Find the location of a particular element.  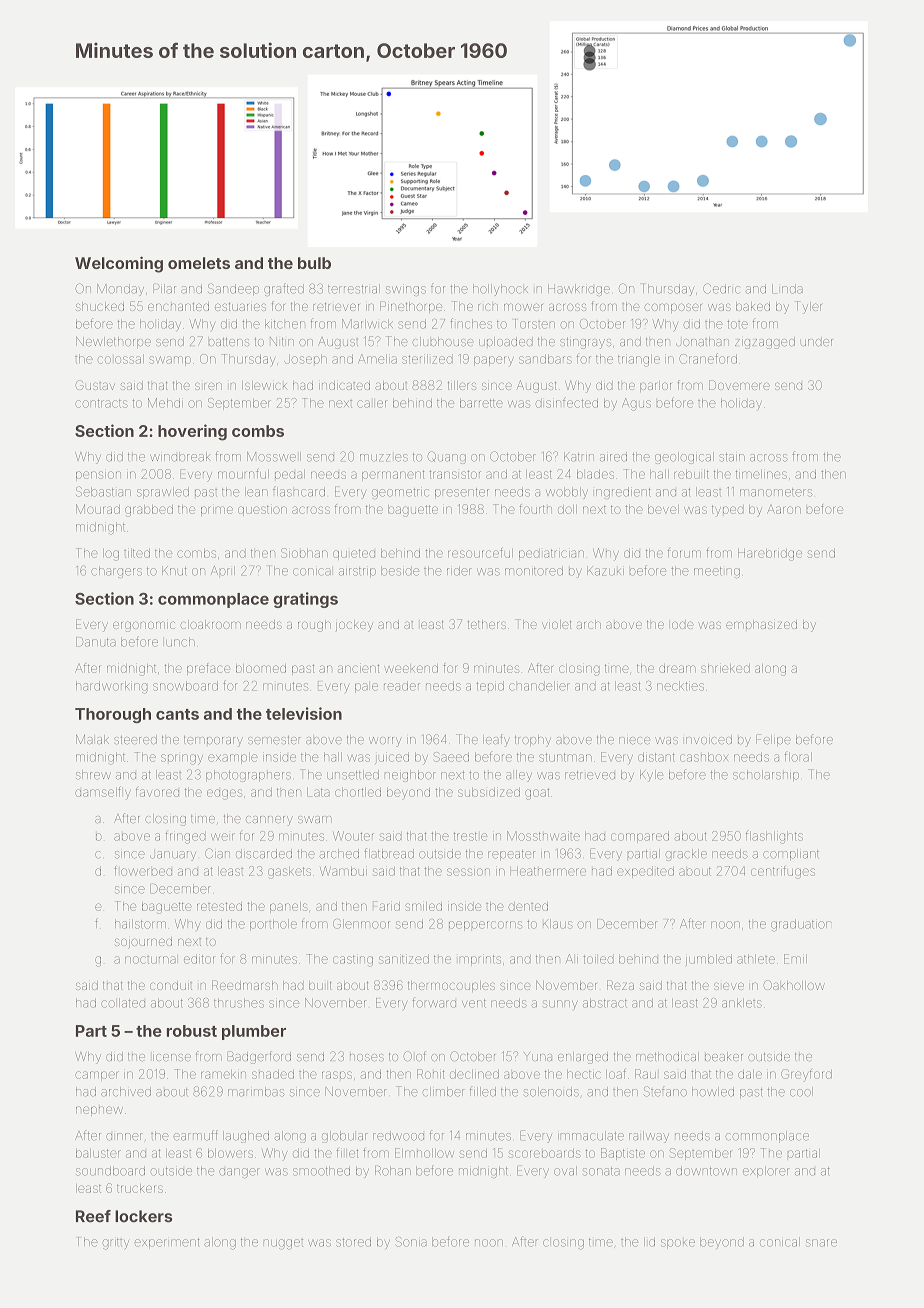

nugget is located at coordinates (283, 1244).
